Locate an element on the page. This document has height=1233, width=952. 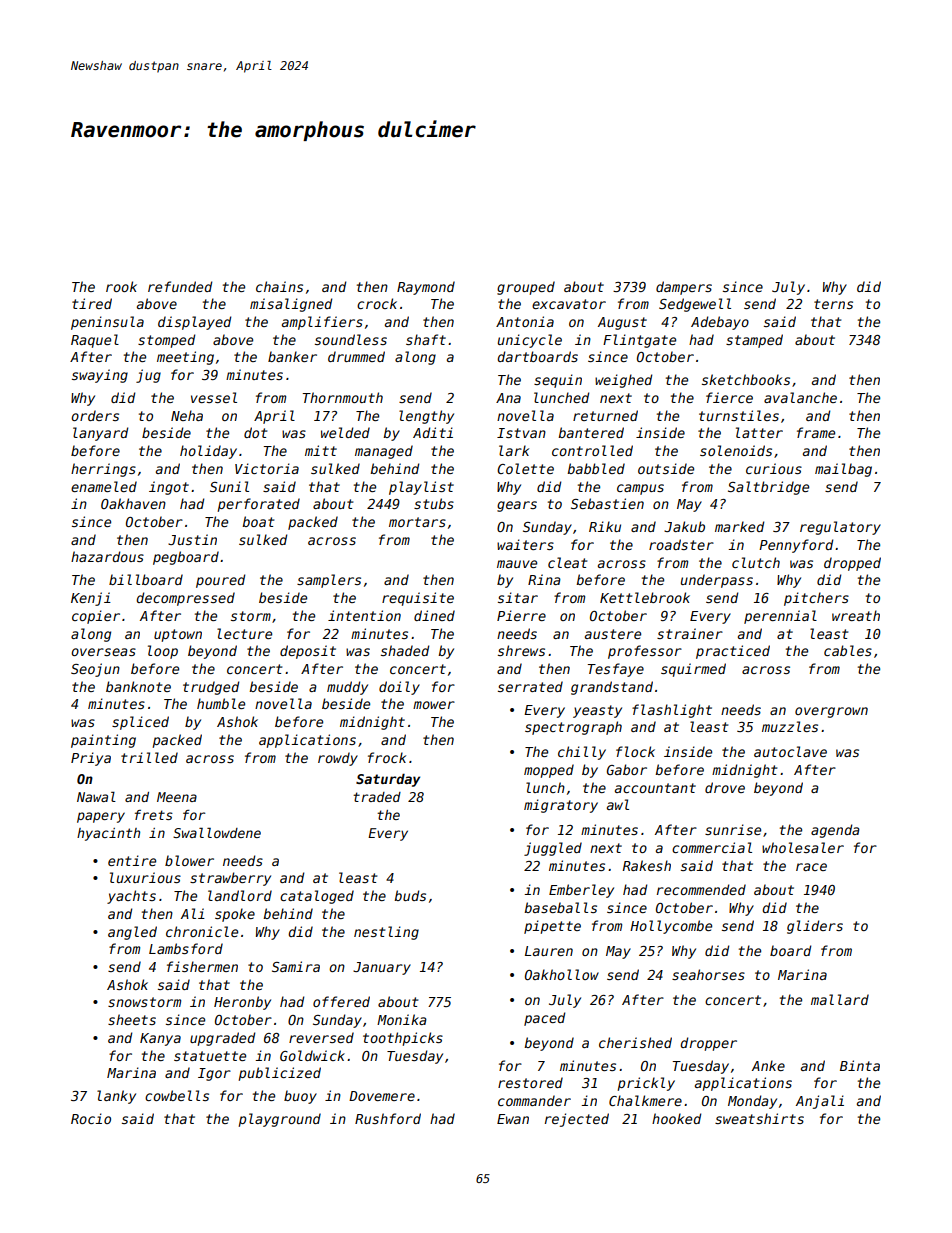
Raymond is located at coordinates (426, 288).
